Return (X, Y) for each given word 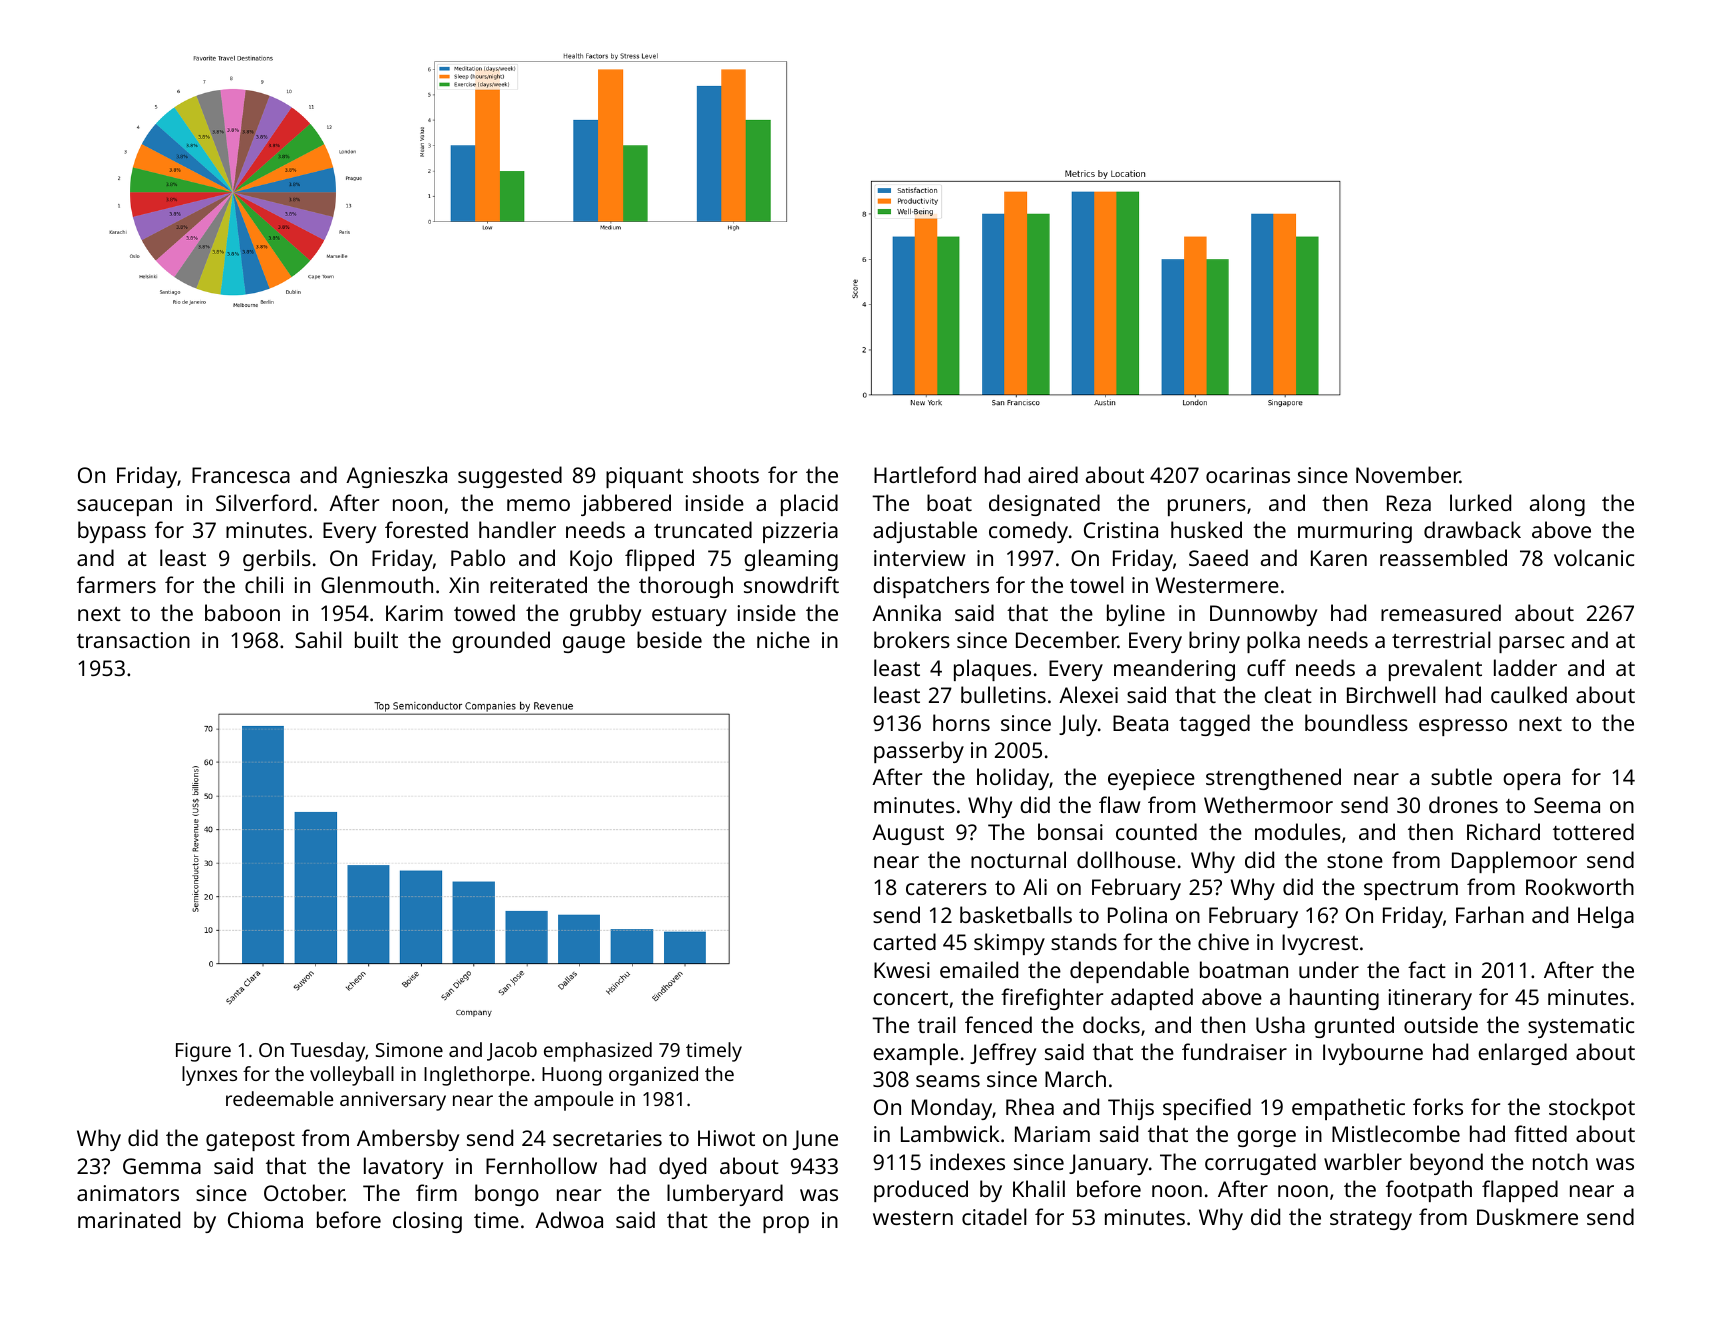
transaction (133, 640)
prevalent (1435, 670)
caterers (946, 888)
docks (1111, 1024)
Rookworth (1580, 886)
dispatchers (931, 587)
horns (961, 722)
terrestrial (1441, 639)
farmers (116, 584)
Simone (409, 1050)
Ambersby (408, 1140)
